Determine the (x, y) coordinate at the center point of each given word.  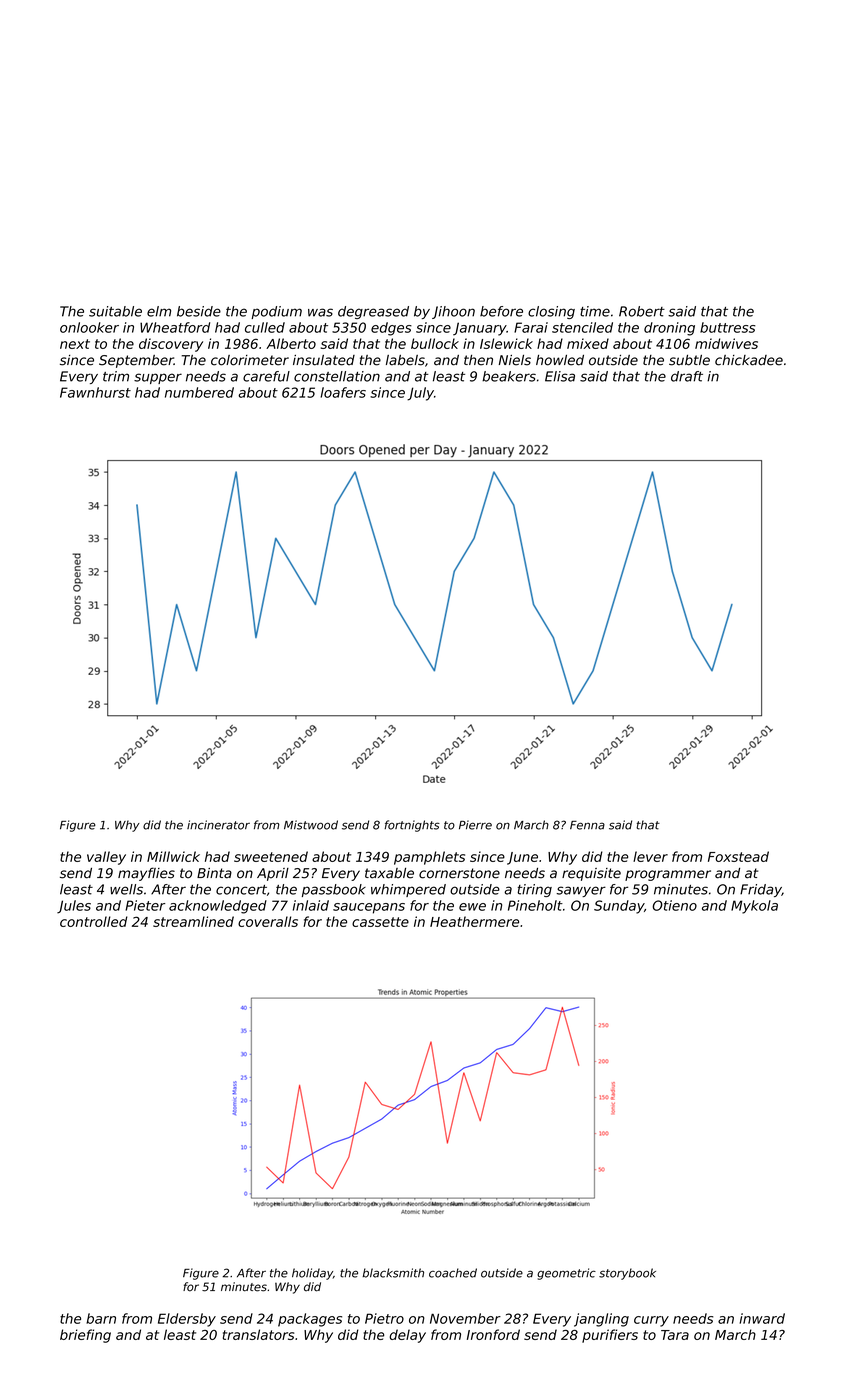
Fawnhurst (95, 392)
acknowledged (218, 907)
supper (158, 378)
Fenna (587, 825)
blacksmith (393, 1273)
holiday (312, 1274)
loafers (343, 392)
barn (101, 1318)
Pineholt (535, 905)
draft (687, 376)
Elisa (560, 376)
